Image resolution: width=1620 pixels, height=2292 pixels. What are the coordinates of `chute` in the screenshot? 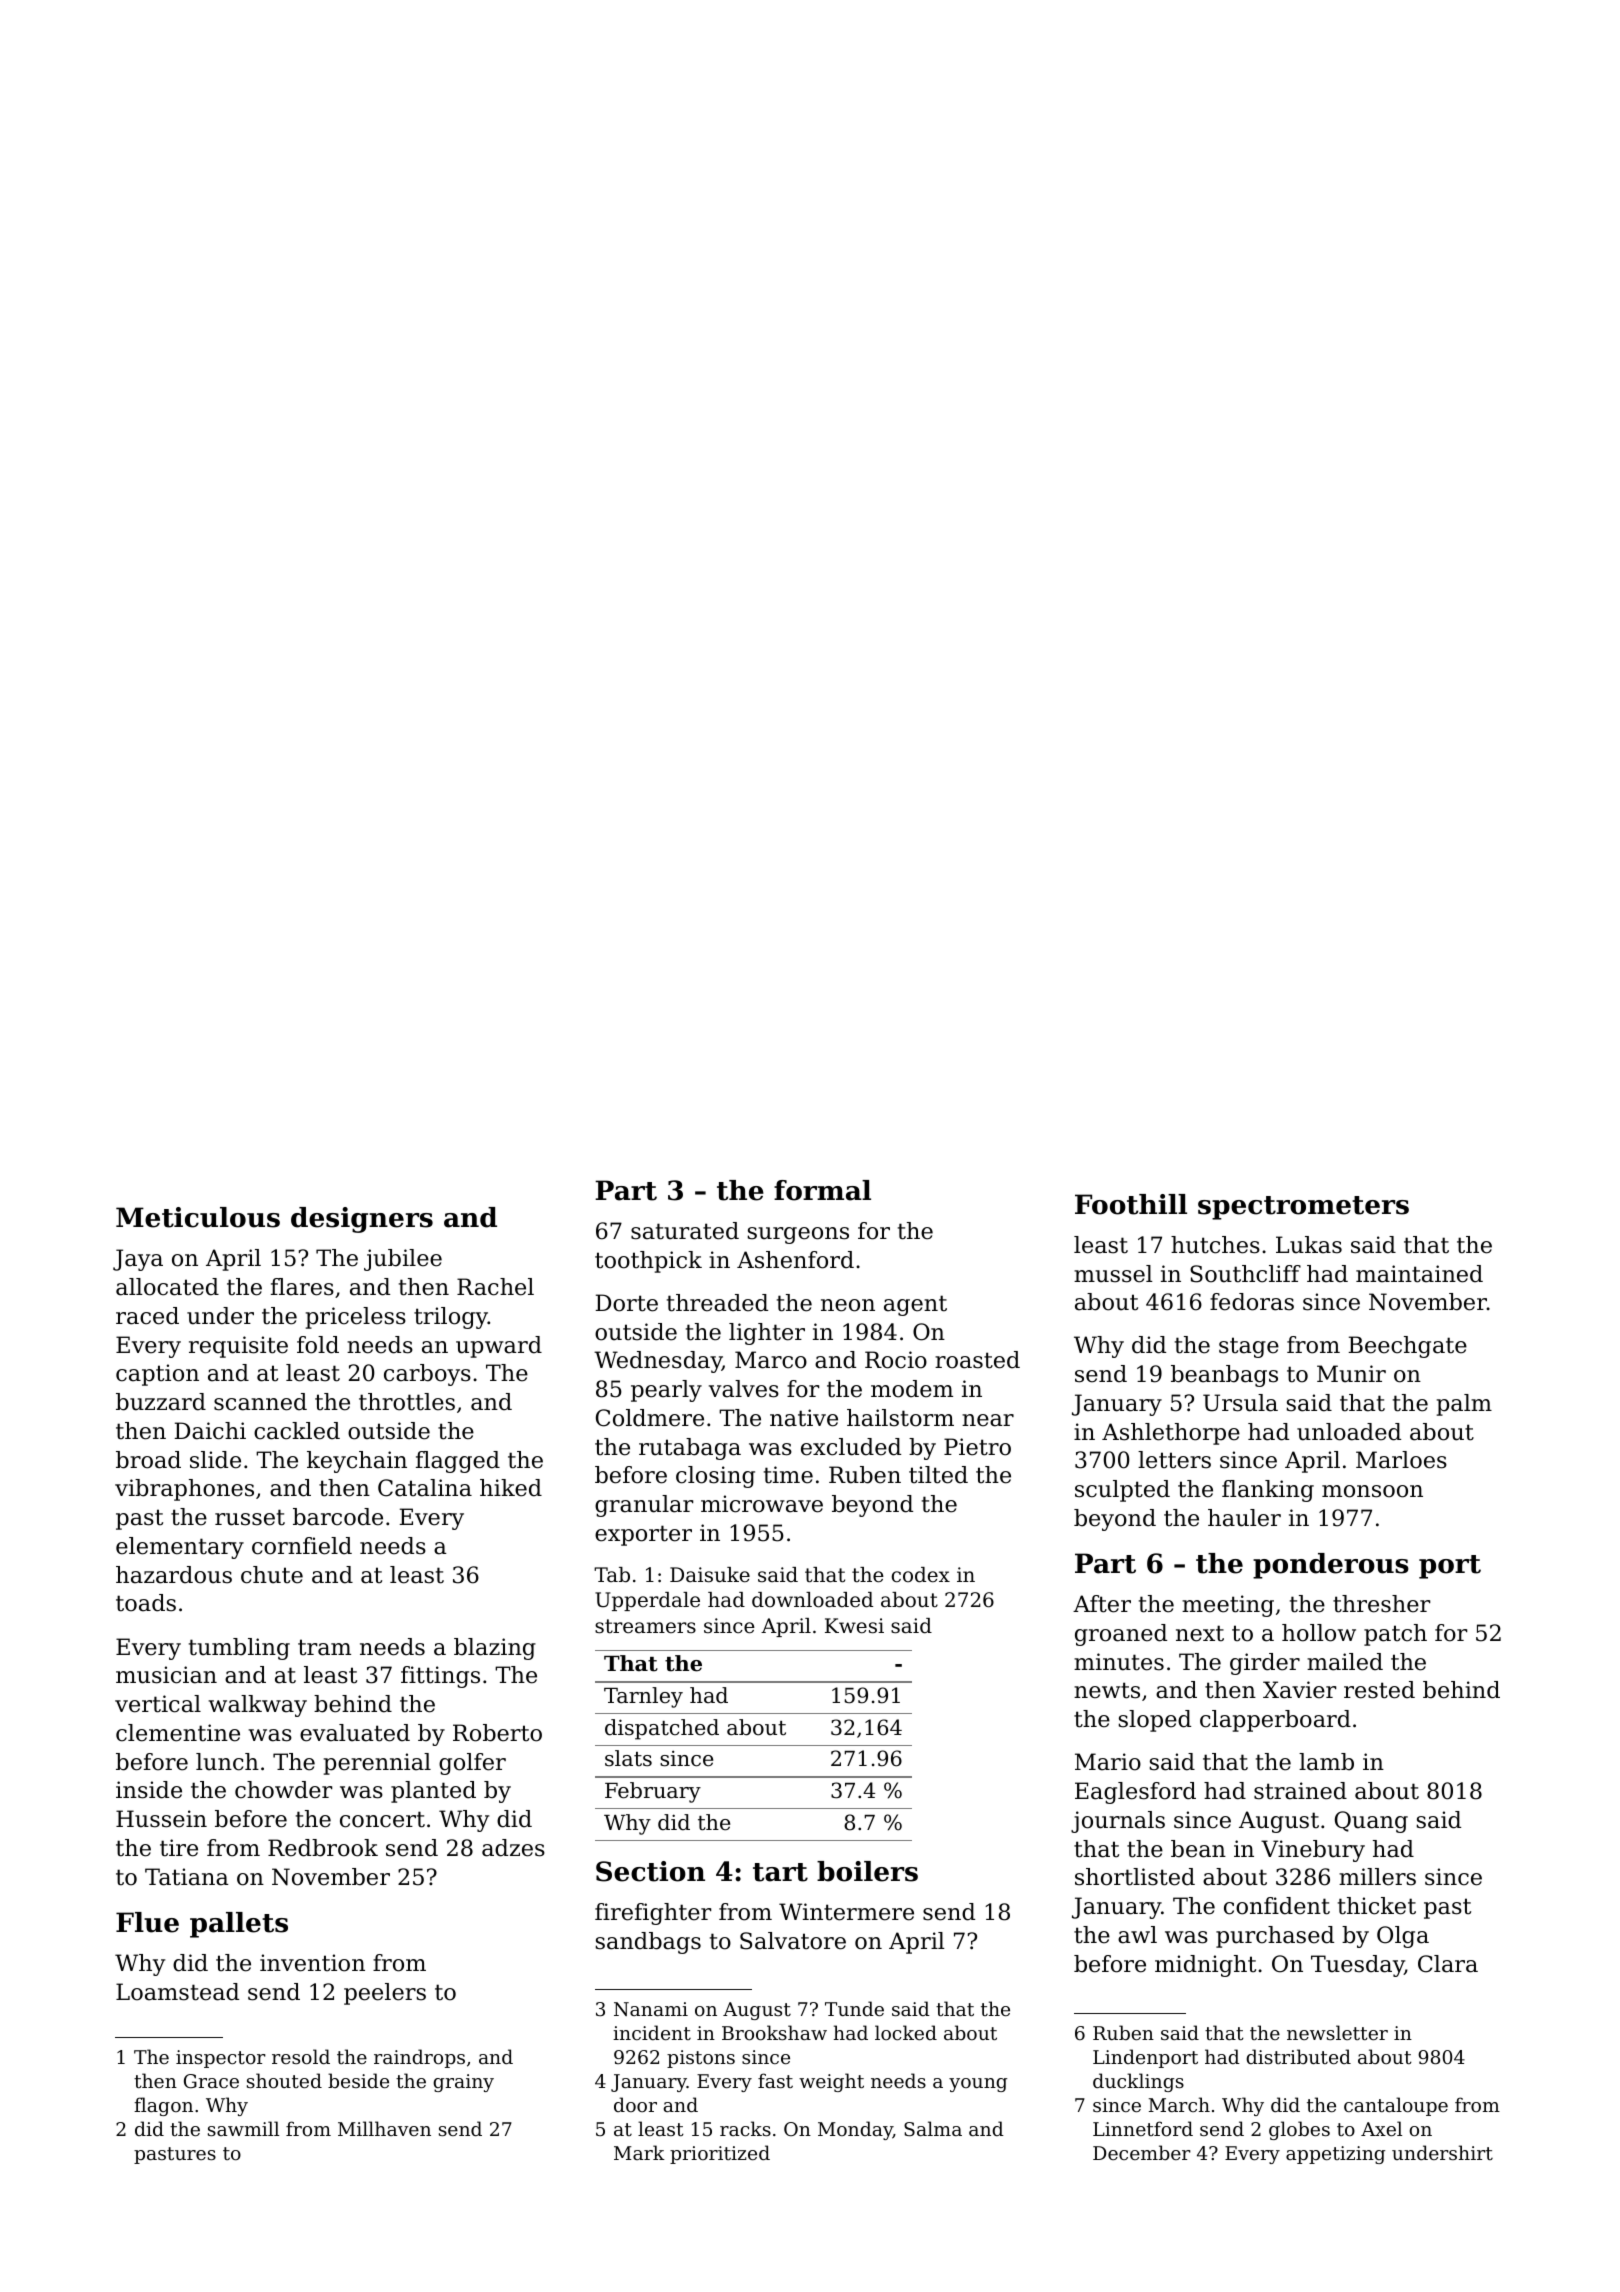 It's located at (272, 1575).
